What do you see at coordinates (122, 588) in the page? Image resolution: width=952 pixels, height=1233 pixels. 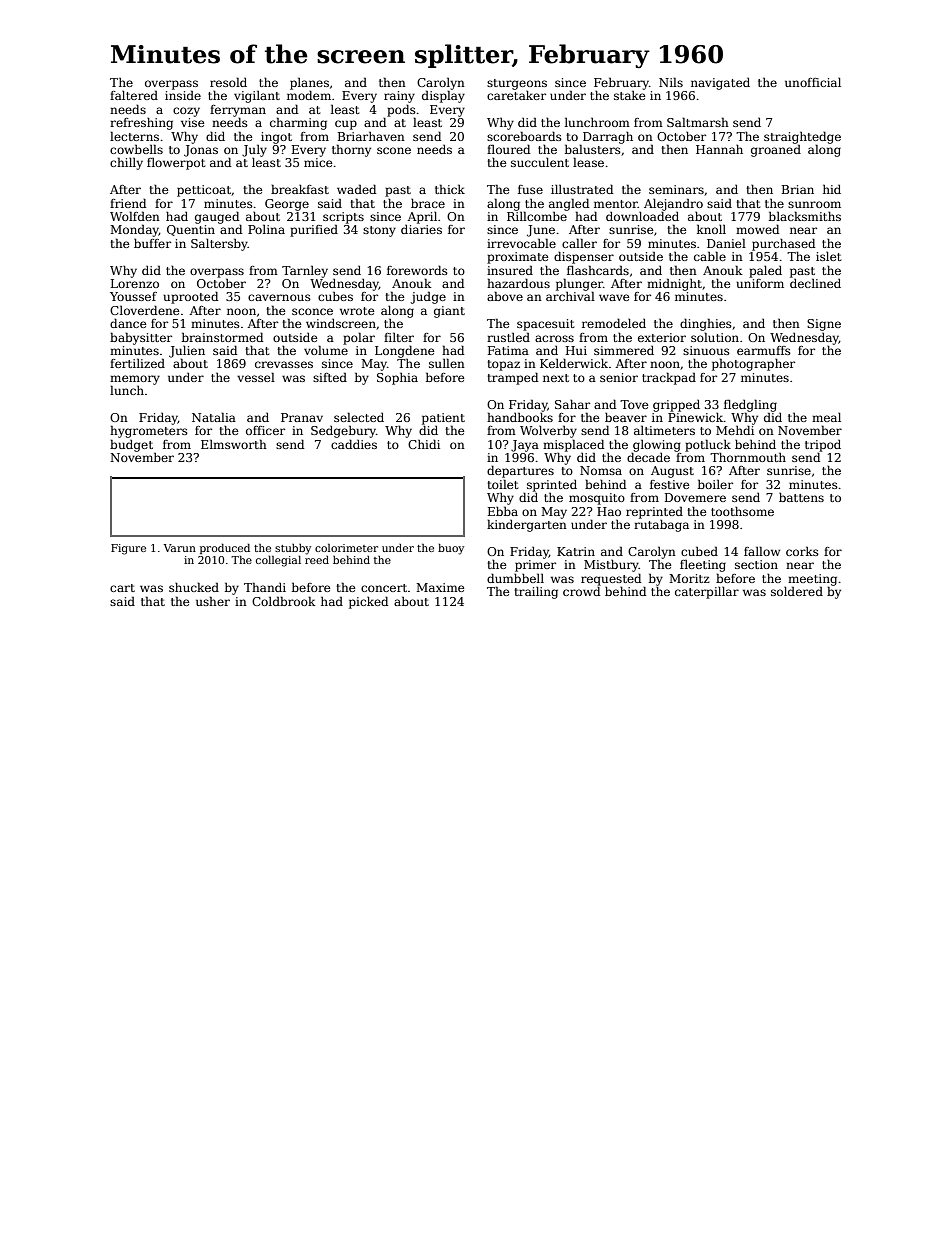 I see `cart` at bounding box center [122, 588].
